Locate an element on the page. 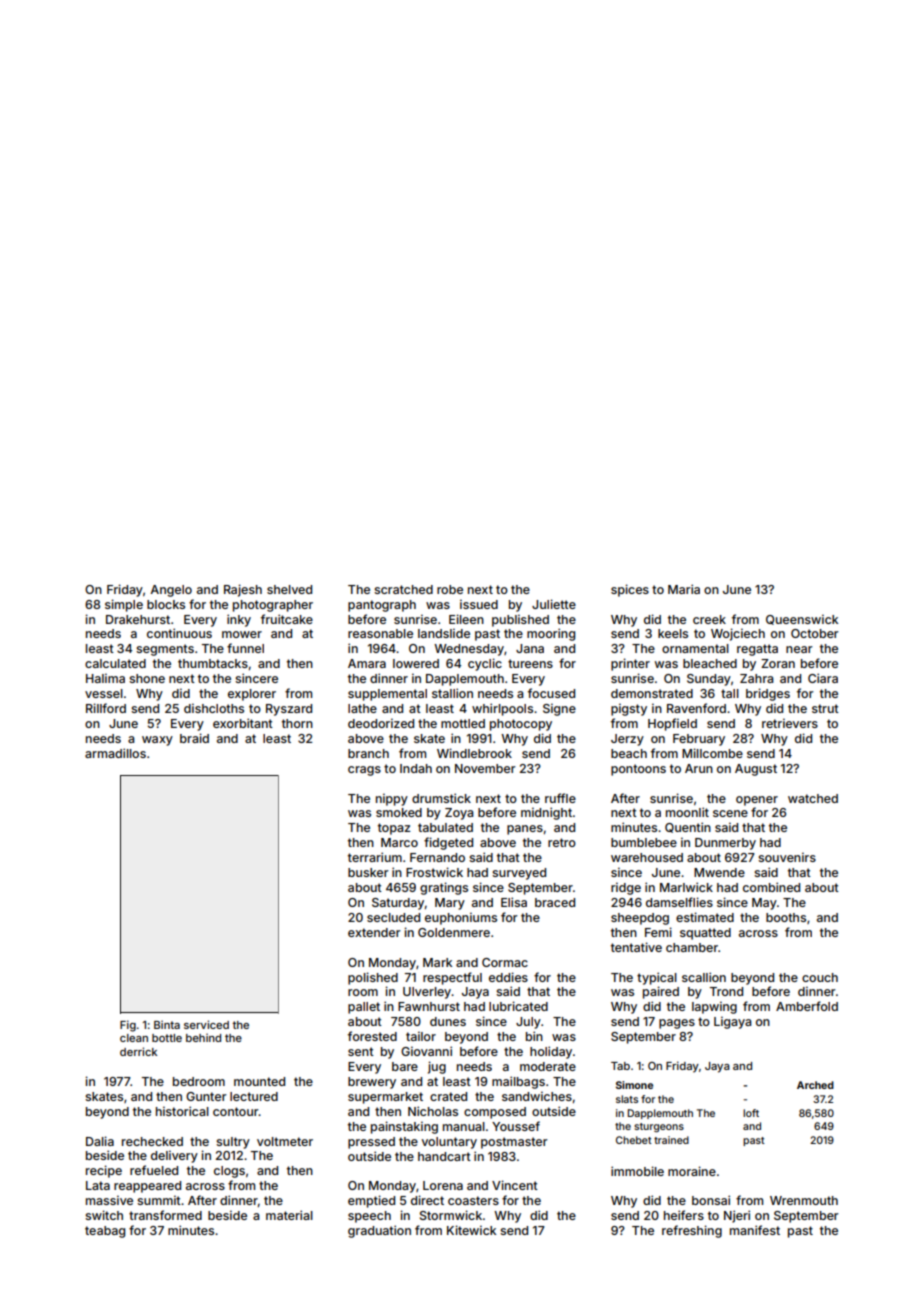  Fig is located at coordinates (128, 1026).
